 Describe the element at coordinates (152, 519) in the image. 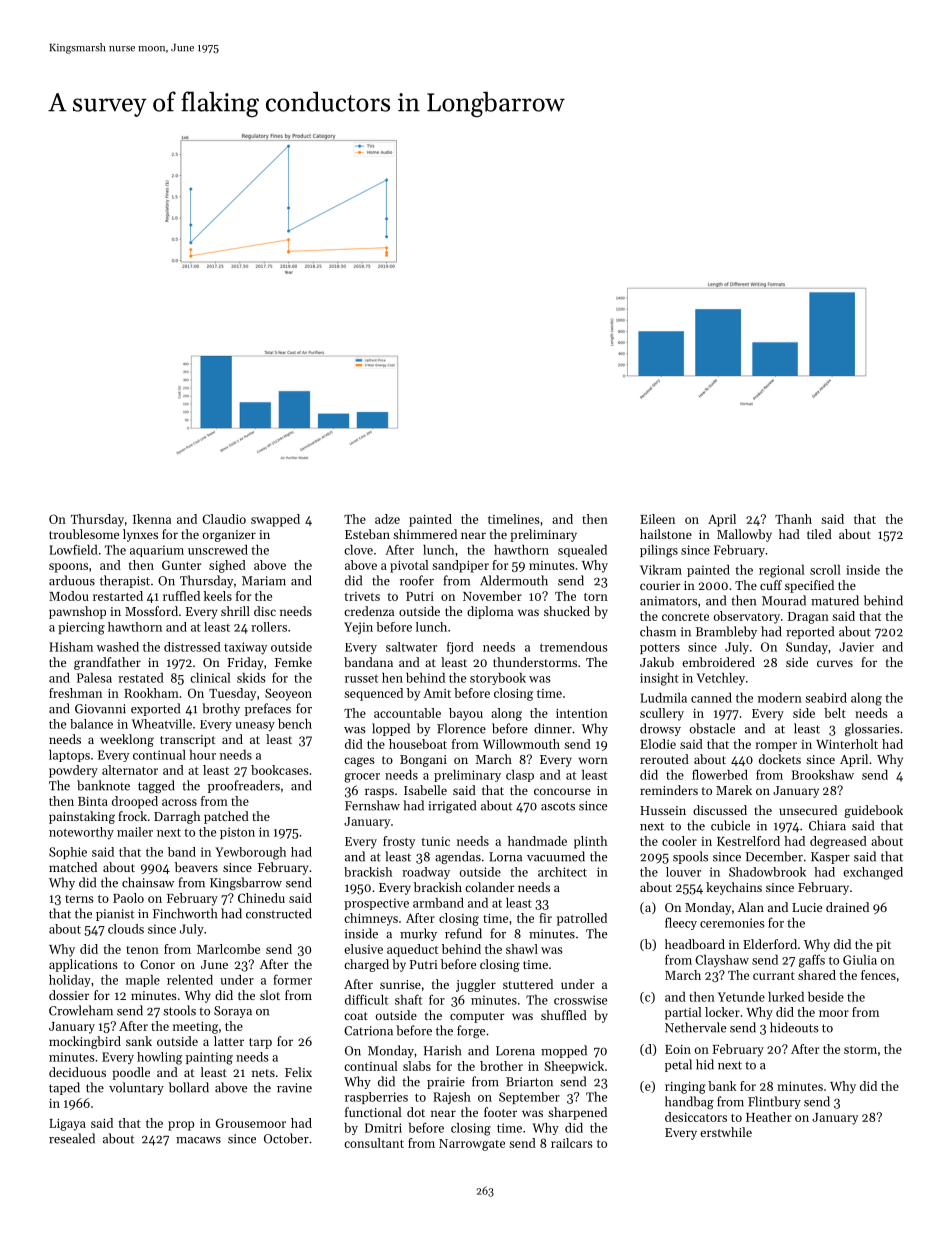

I see `Ikenna` at that location.
